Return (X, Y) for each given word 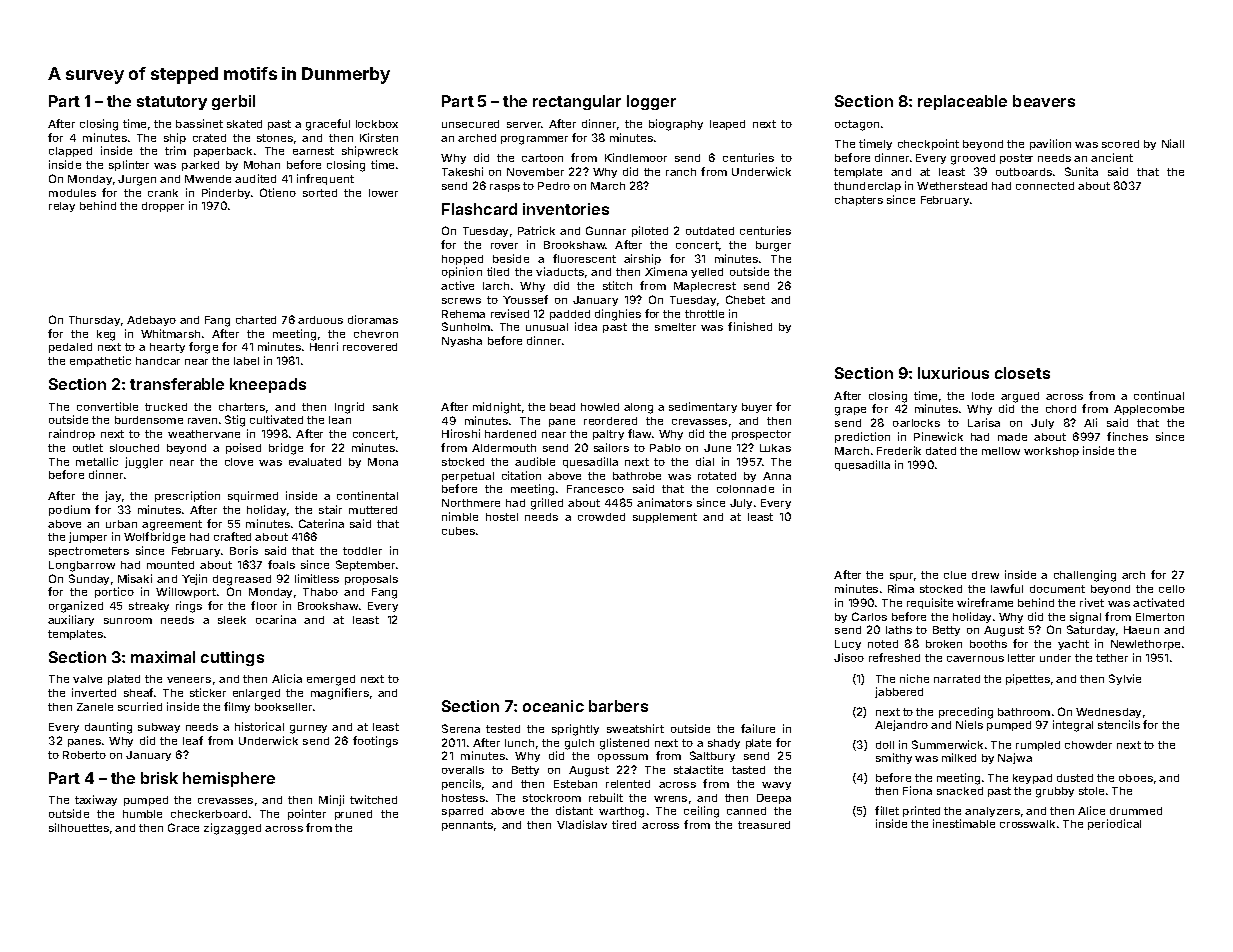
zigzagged (232, 829)
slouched (134, 448)
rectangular (577, 102)
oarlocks (916, 423)
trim (175, 150)
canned (746, 811)
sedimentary (703, 407)
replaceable (962, 102)
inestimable (964, 823)
